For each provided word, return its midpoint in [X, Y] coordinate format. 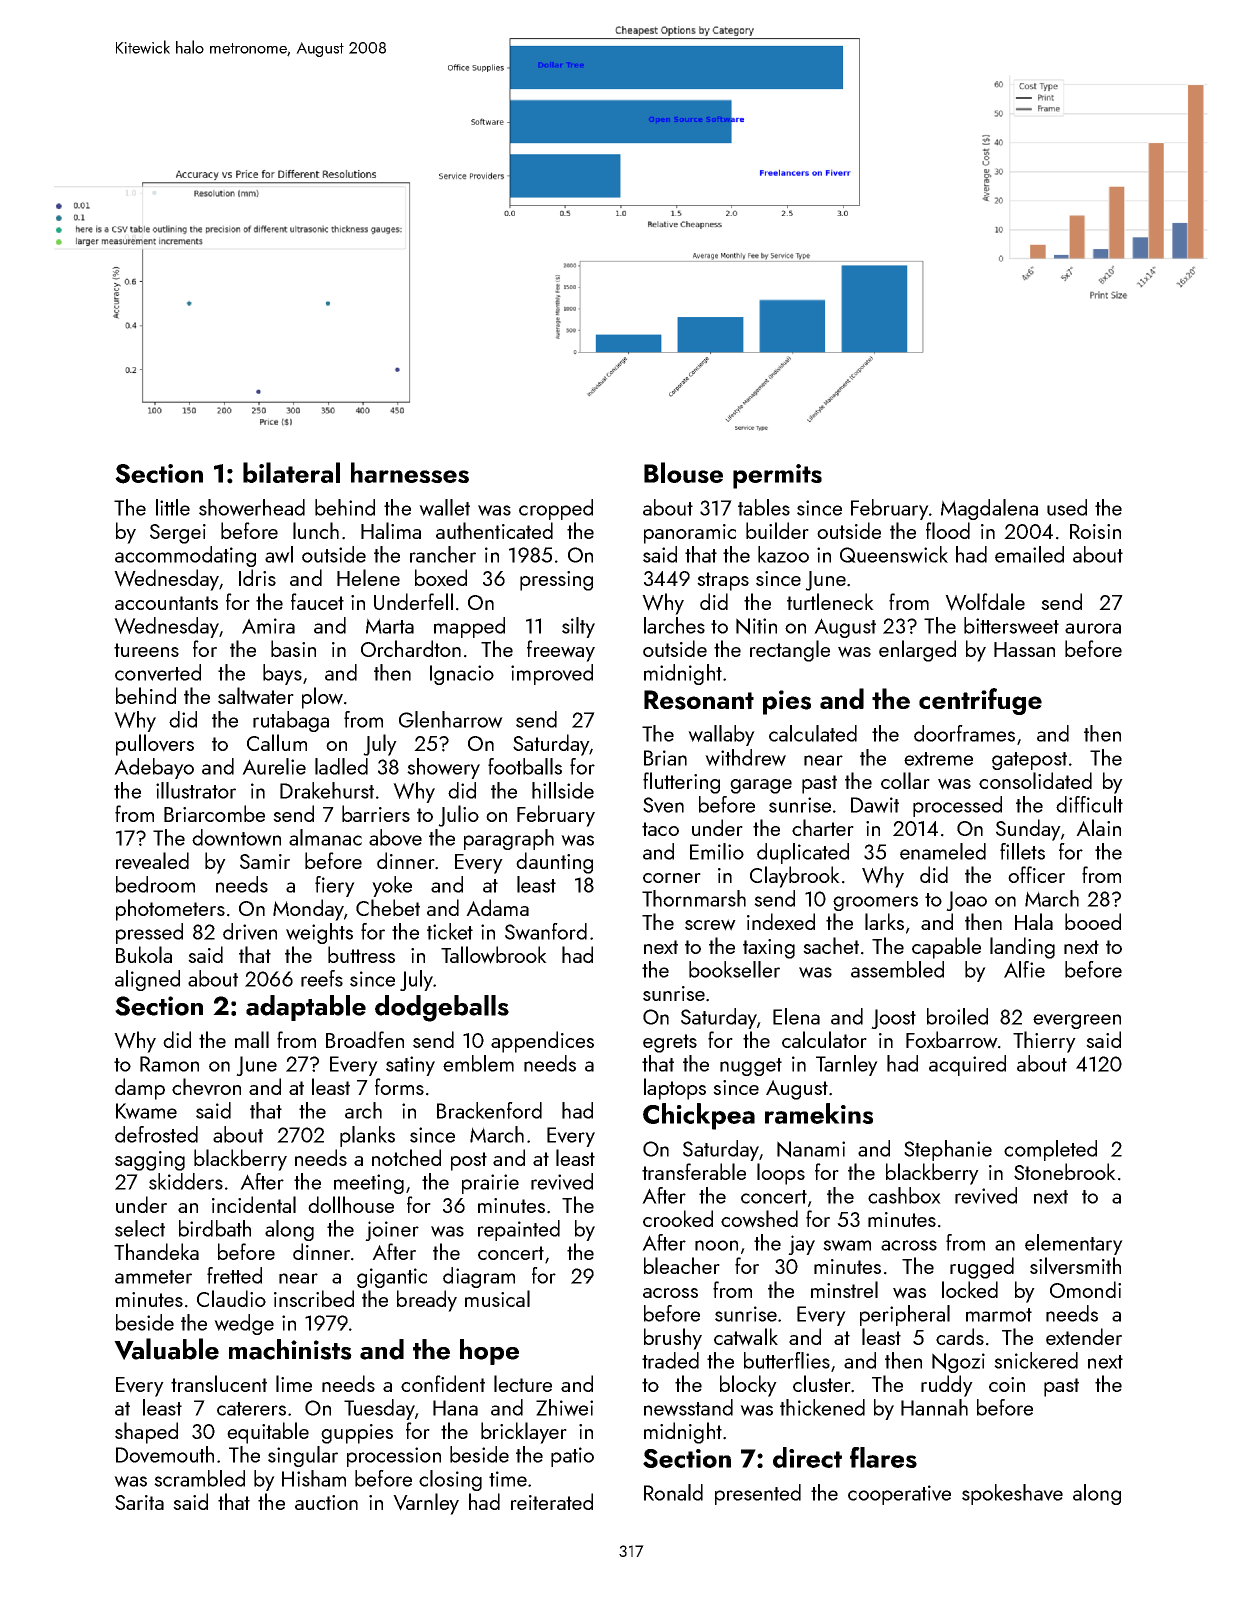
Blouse [683, 472]
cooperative [899, 1495]
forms [399, 1086]
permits [777, 476]
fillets [1022, 851]
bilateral [291, 472]
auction [326, 1502]
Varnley [426, 1504]
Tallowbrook [494, 955]
